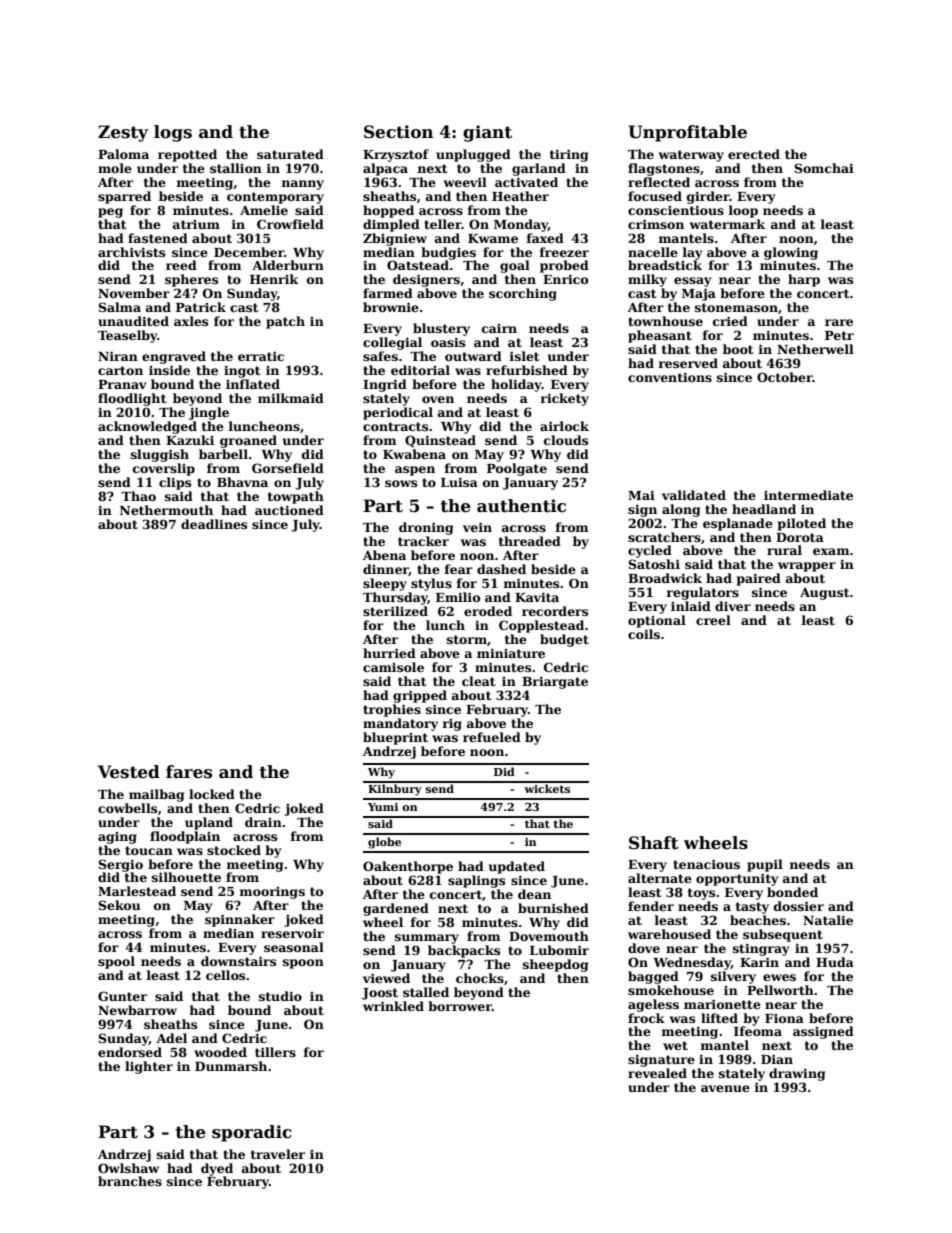 The image size is (952, 1233). I want to click on goal, so click(515, 266).
